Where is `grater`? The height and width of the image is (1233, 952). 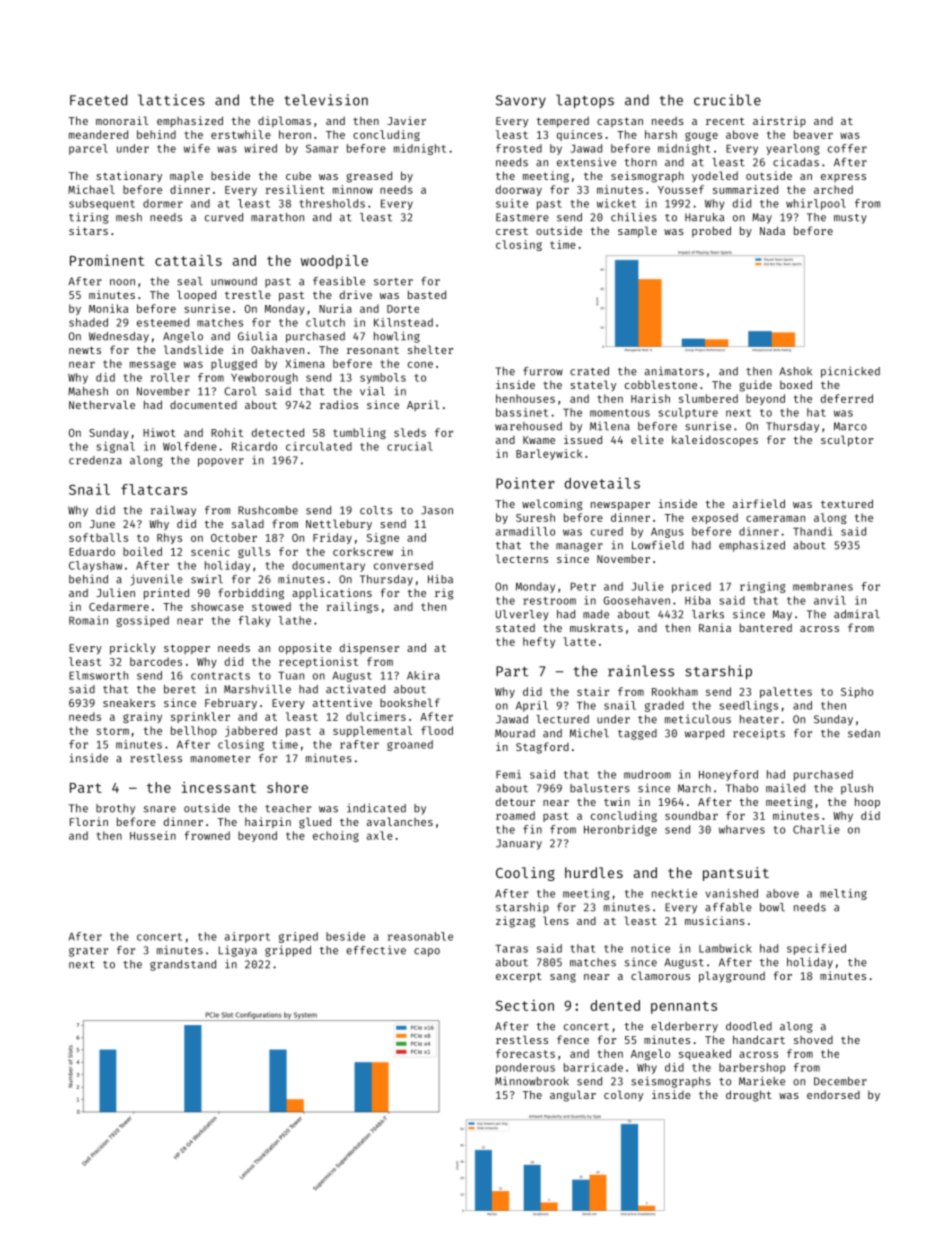 grater is located at coordinates (88, 952).
